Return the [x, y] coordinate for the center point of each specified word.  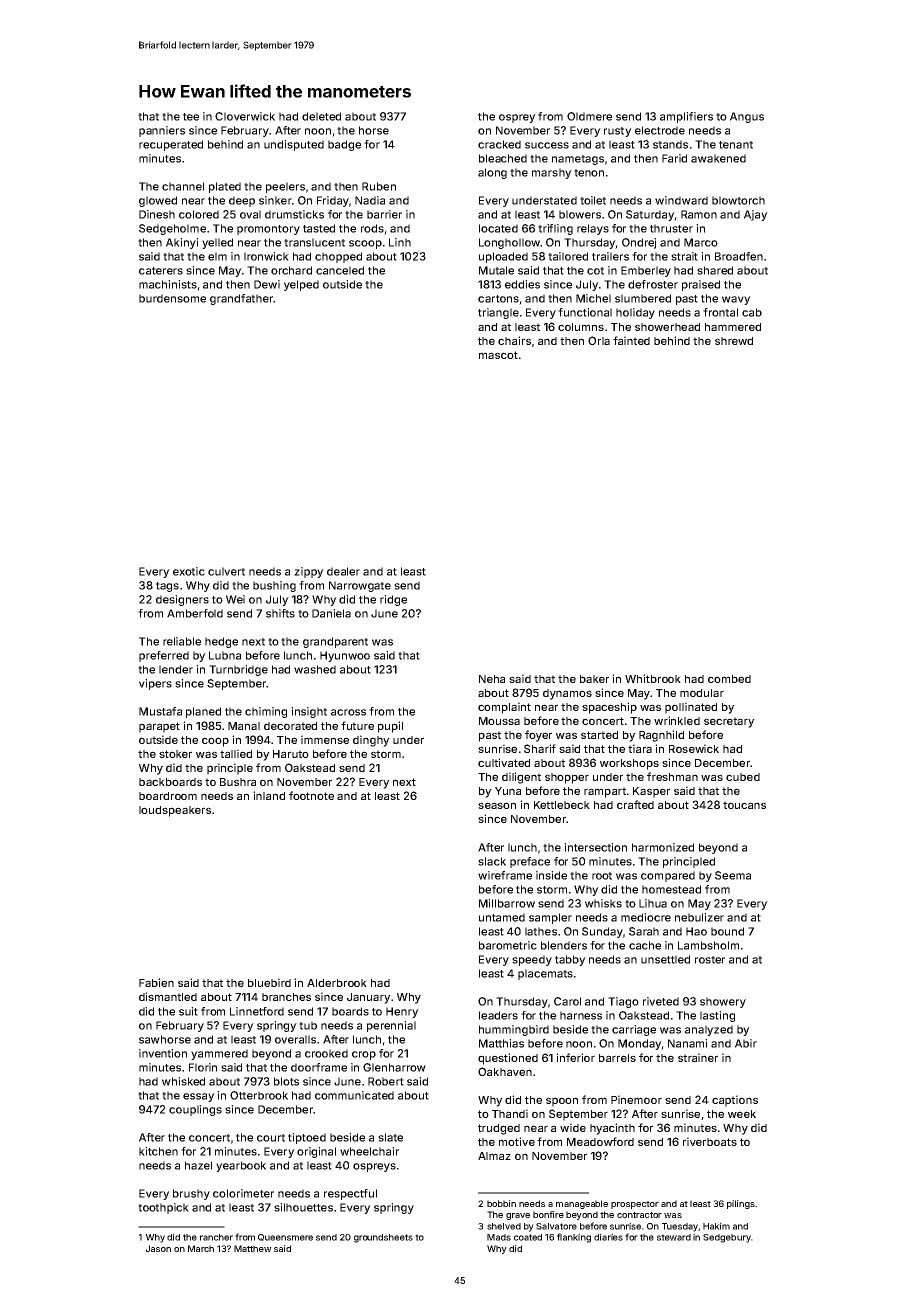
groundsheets [383, 1238]
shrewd [734, 341]
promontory [268, 230]
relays [593, 229]
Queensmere [285, 1237]
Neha [492, 679]
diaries [608, 1237]
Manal [244, 726]
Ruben [379, 186]
